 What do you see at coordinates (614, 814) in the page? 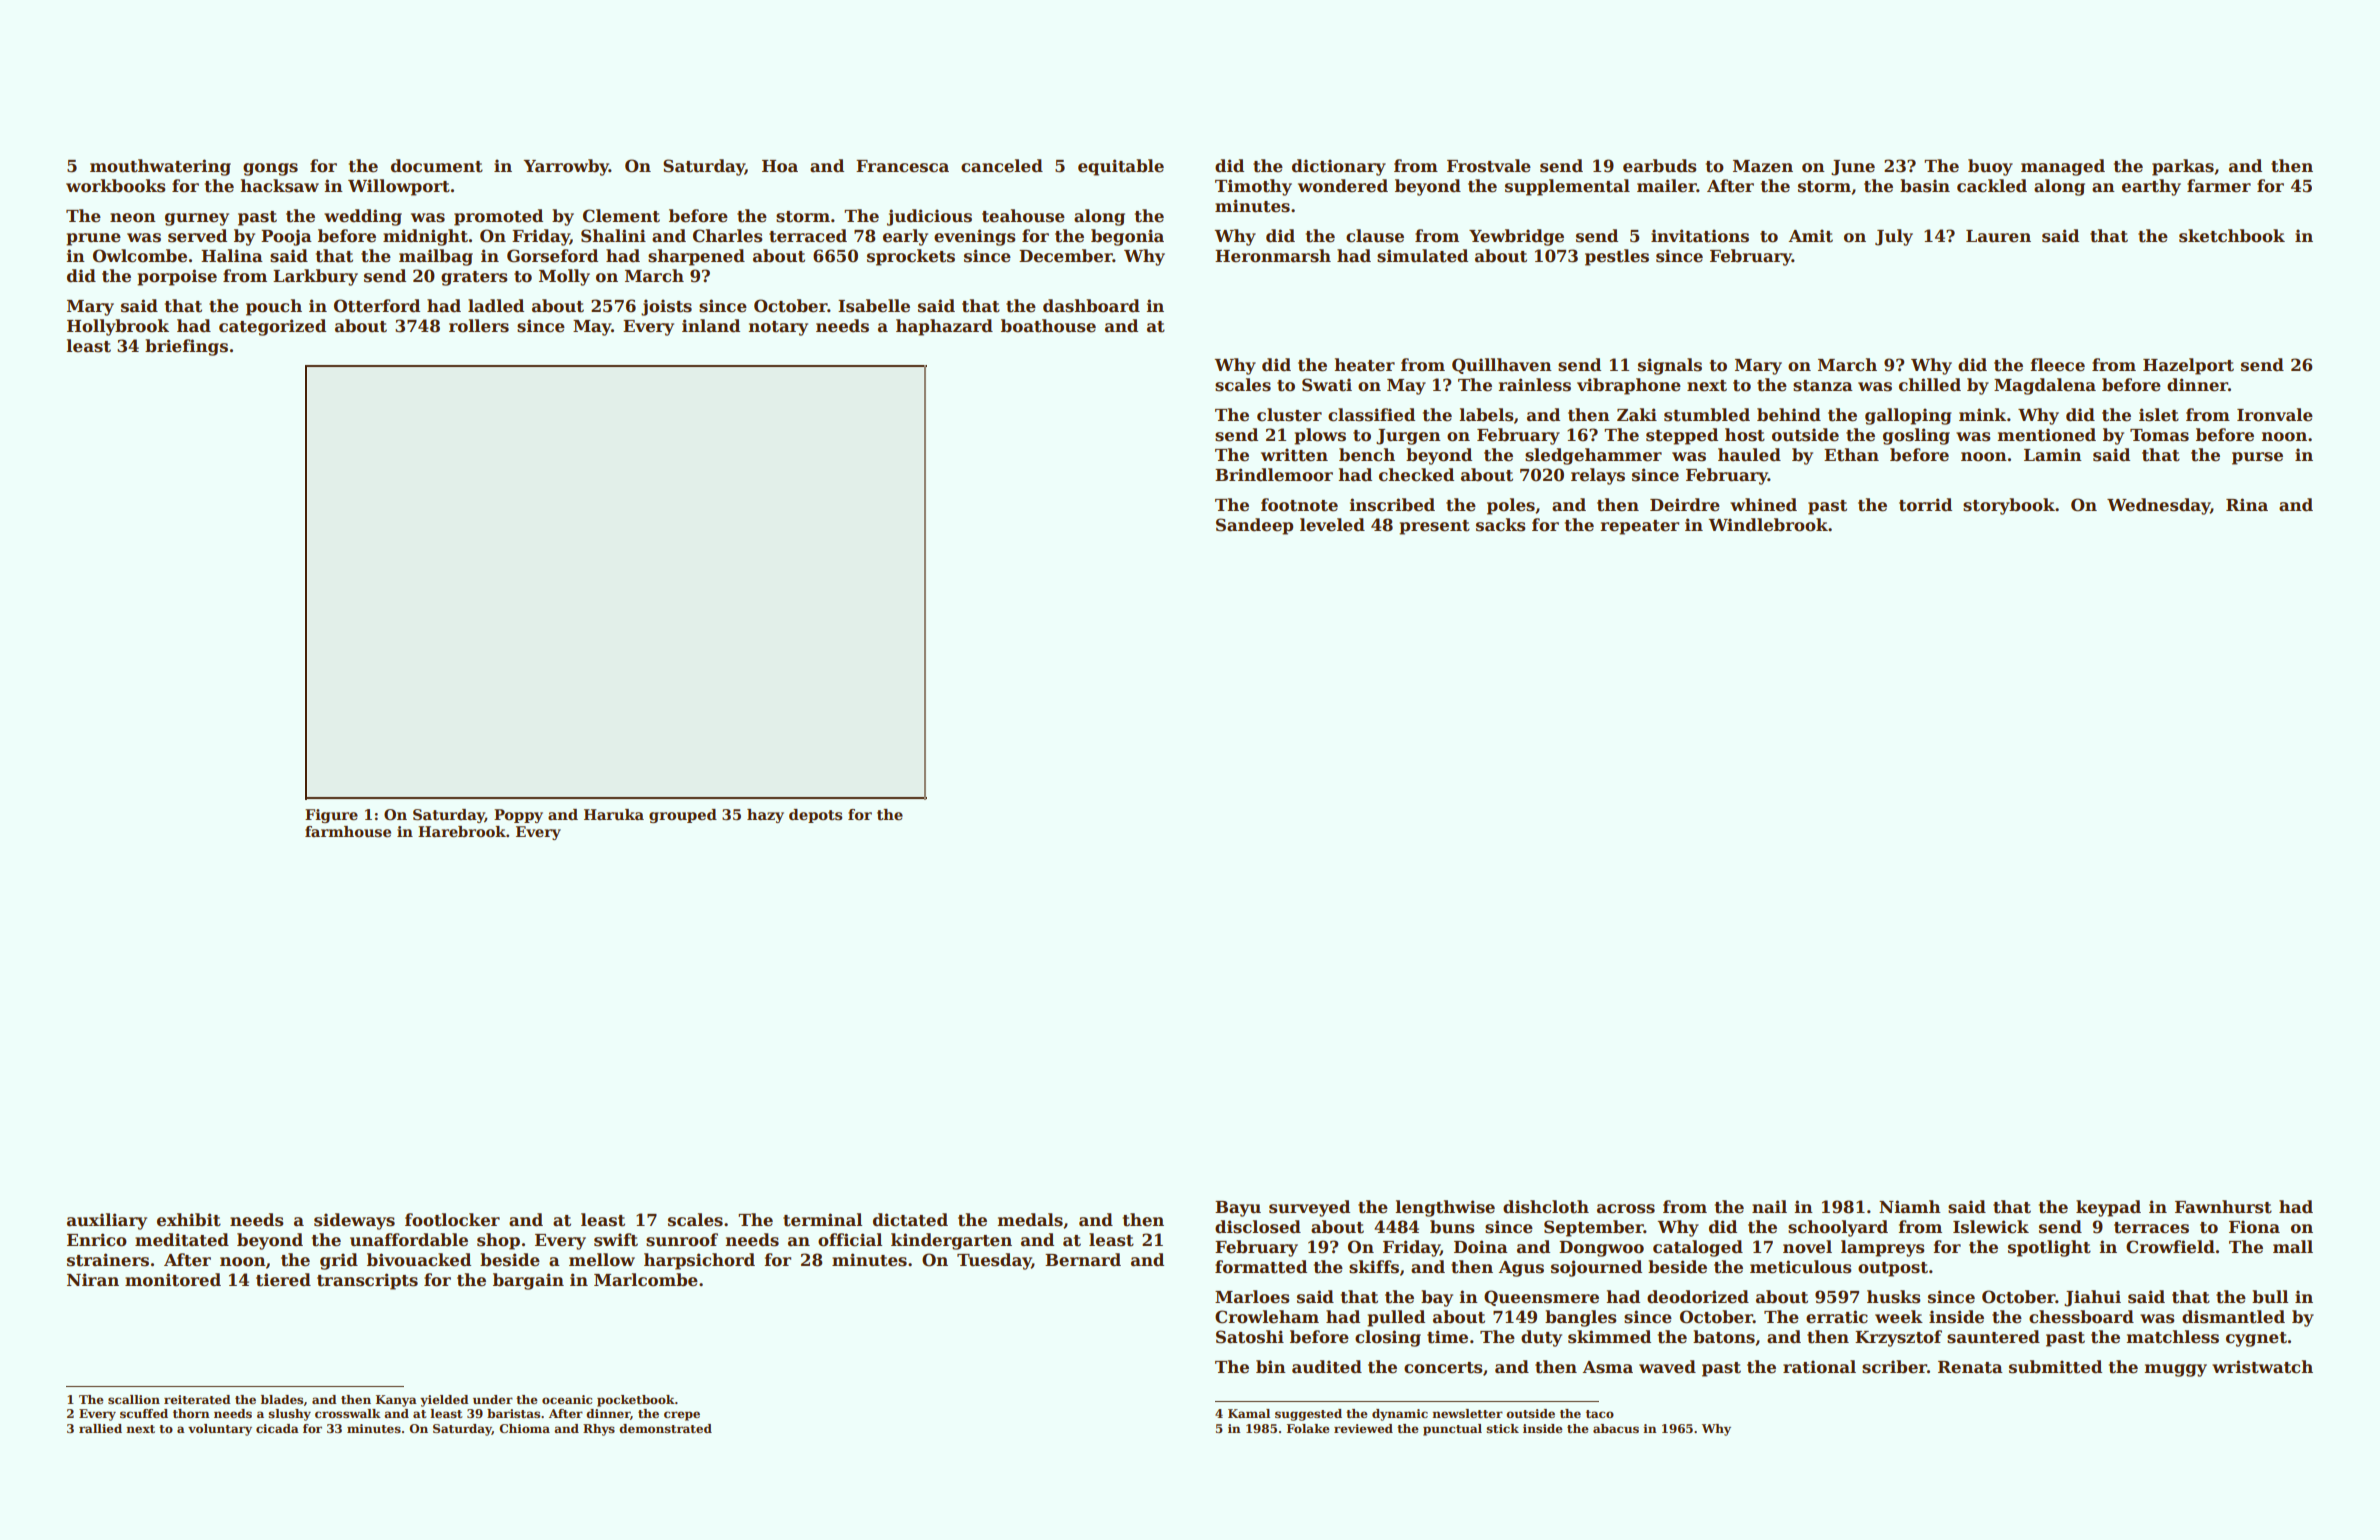
I see `Haruka` at bounding box center [614, 814].
